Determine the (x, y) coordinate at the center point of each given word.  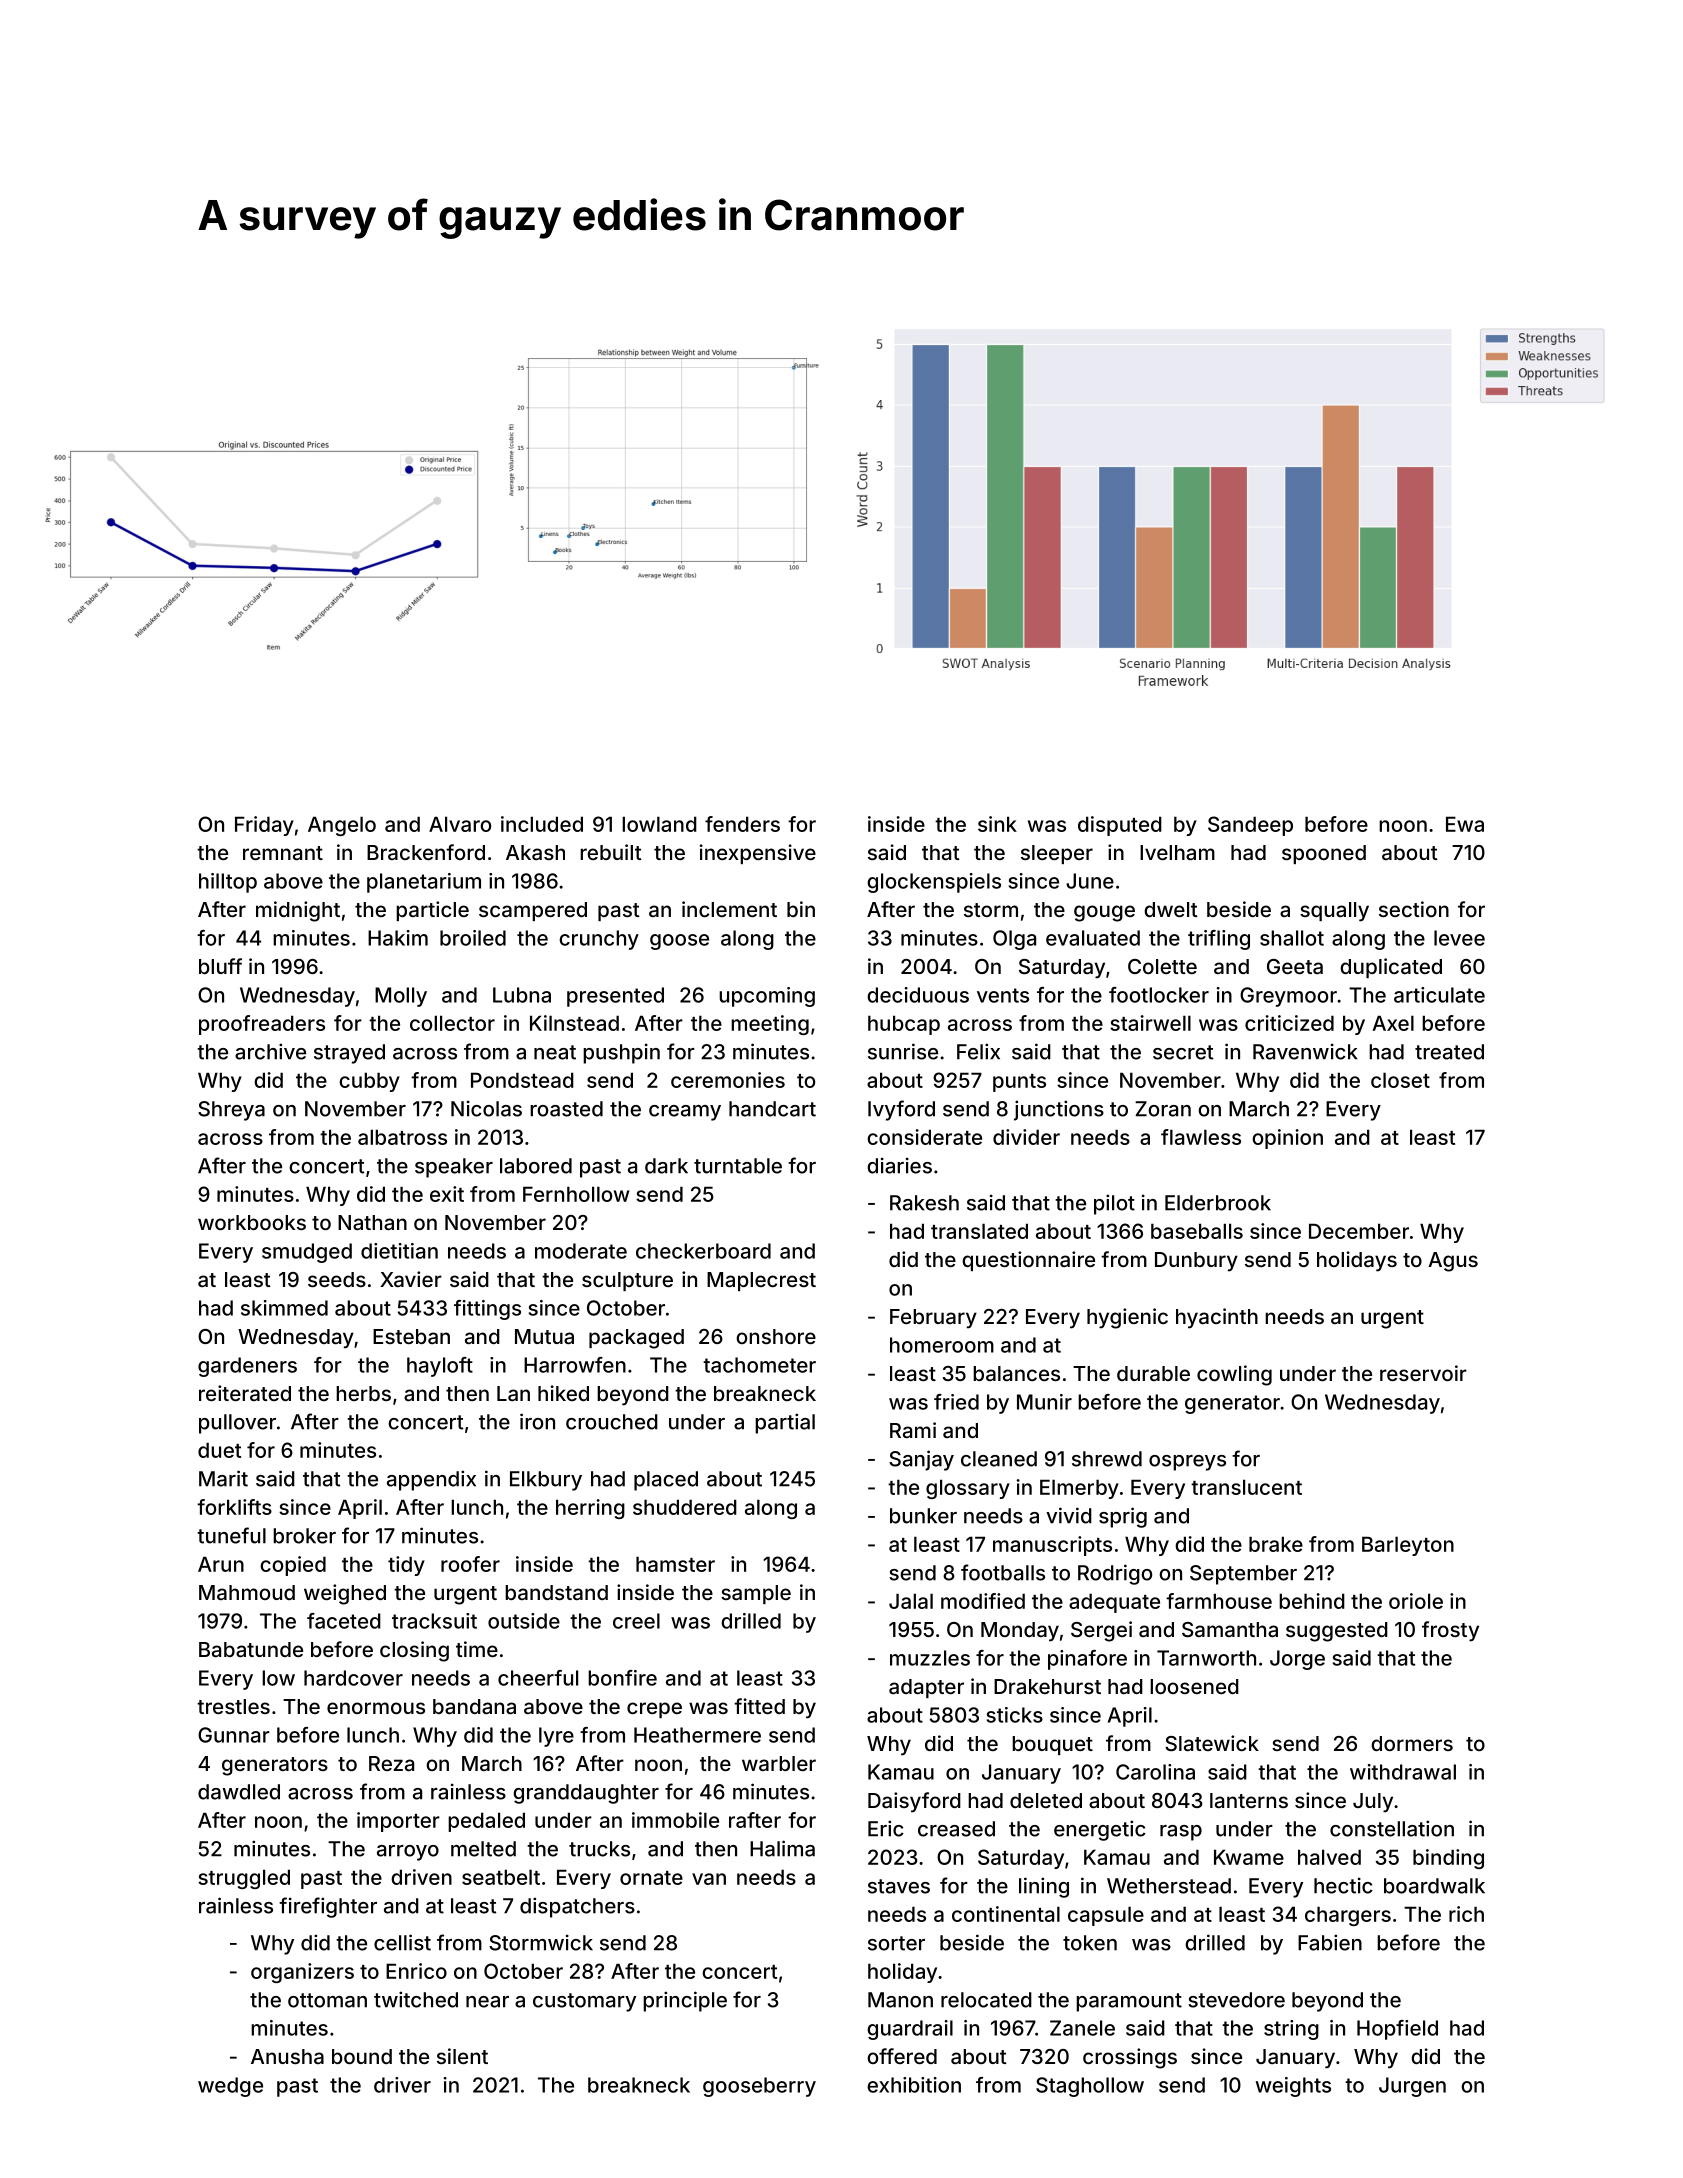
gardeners (247, 1367)
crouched (612, 1422)
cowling (1234, 1375)
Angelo (342, 826)
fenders (742, 824)
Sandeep (1250, 826)
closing (414, 1651)
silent (462, 2056)
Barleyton (1408, 1546)
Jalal (911, 1601)
